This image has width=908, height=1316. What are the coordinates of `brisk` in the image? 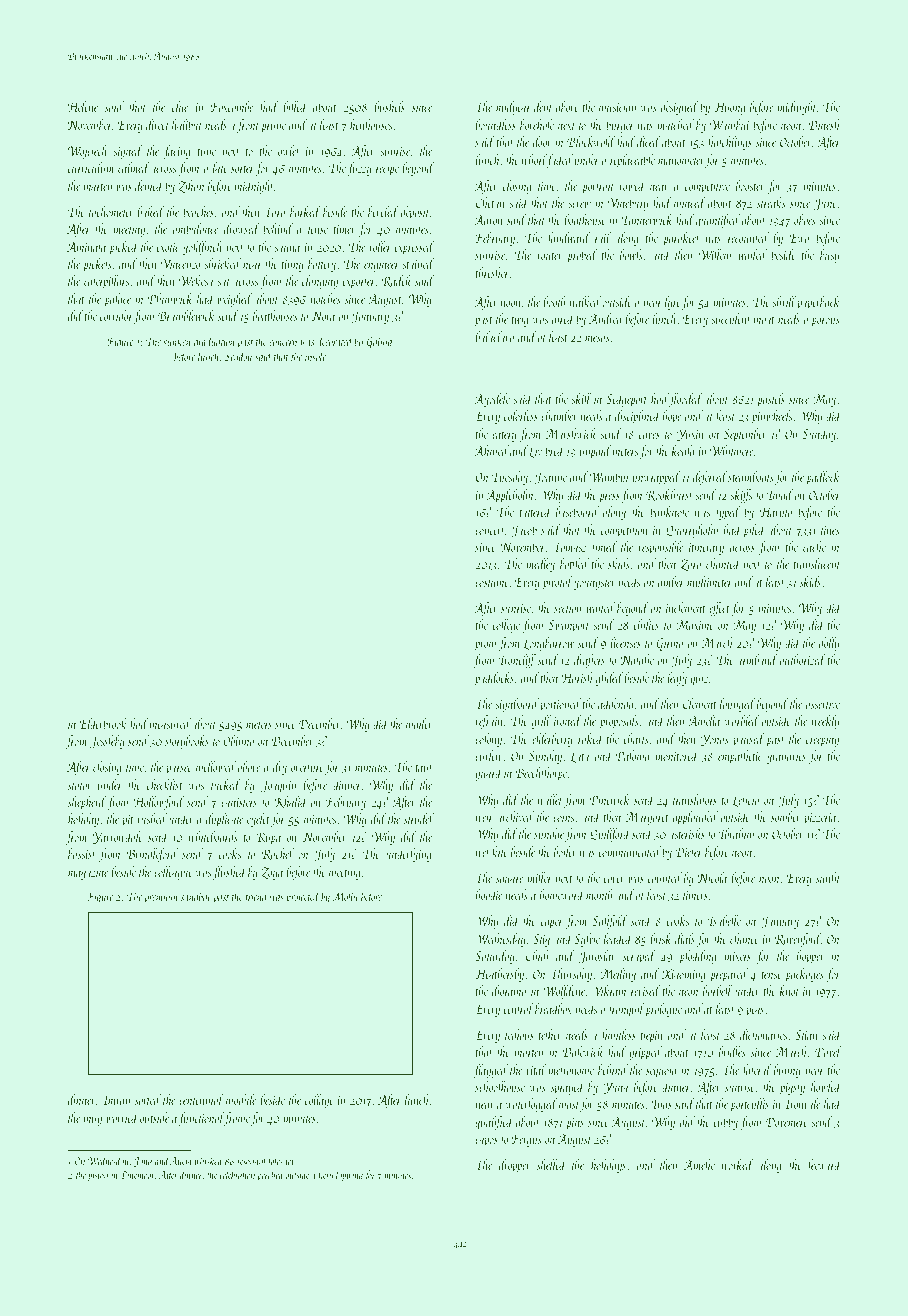 It's located at (661, 938).
